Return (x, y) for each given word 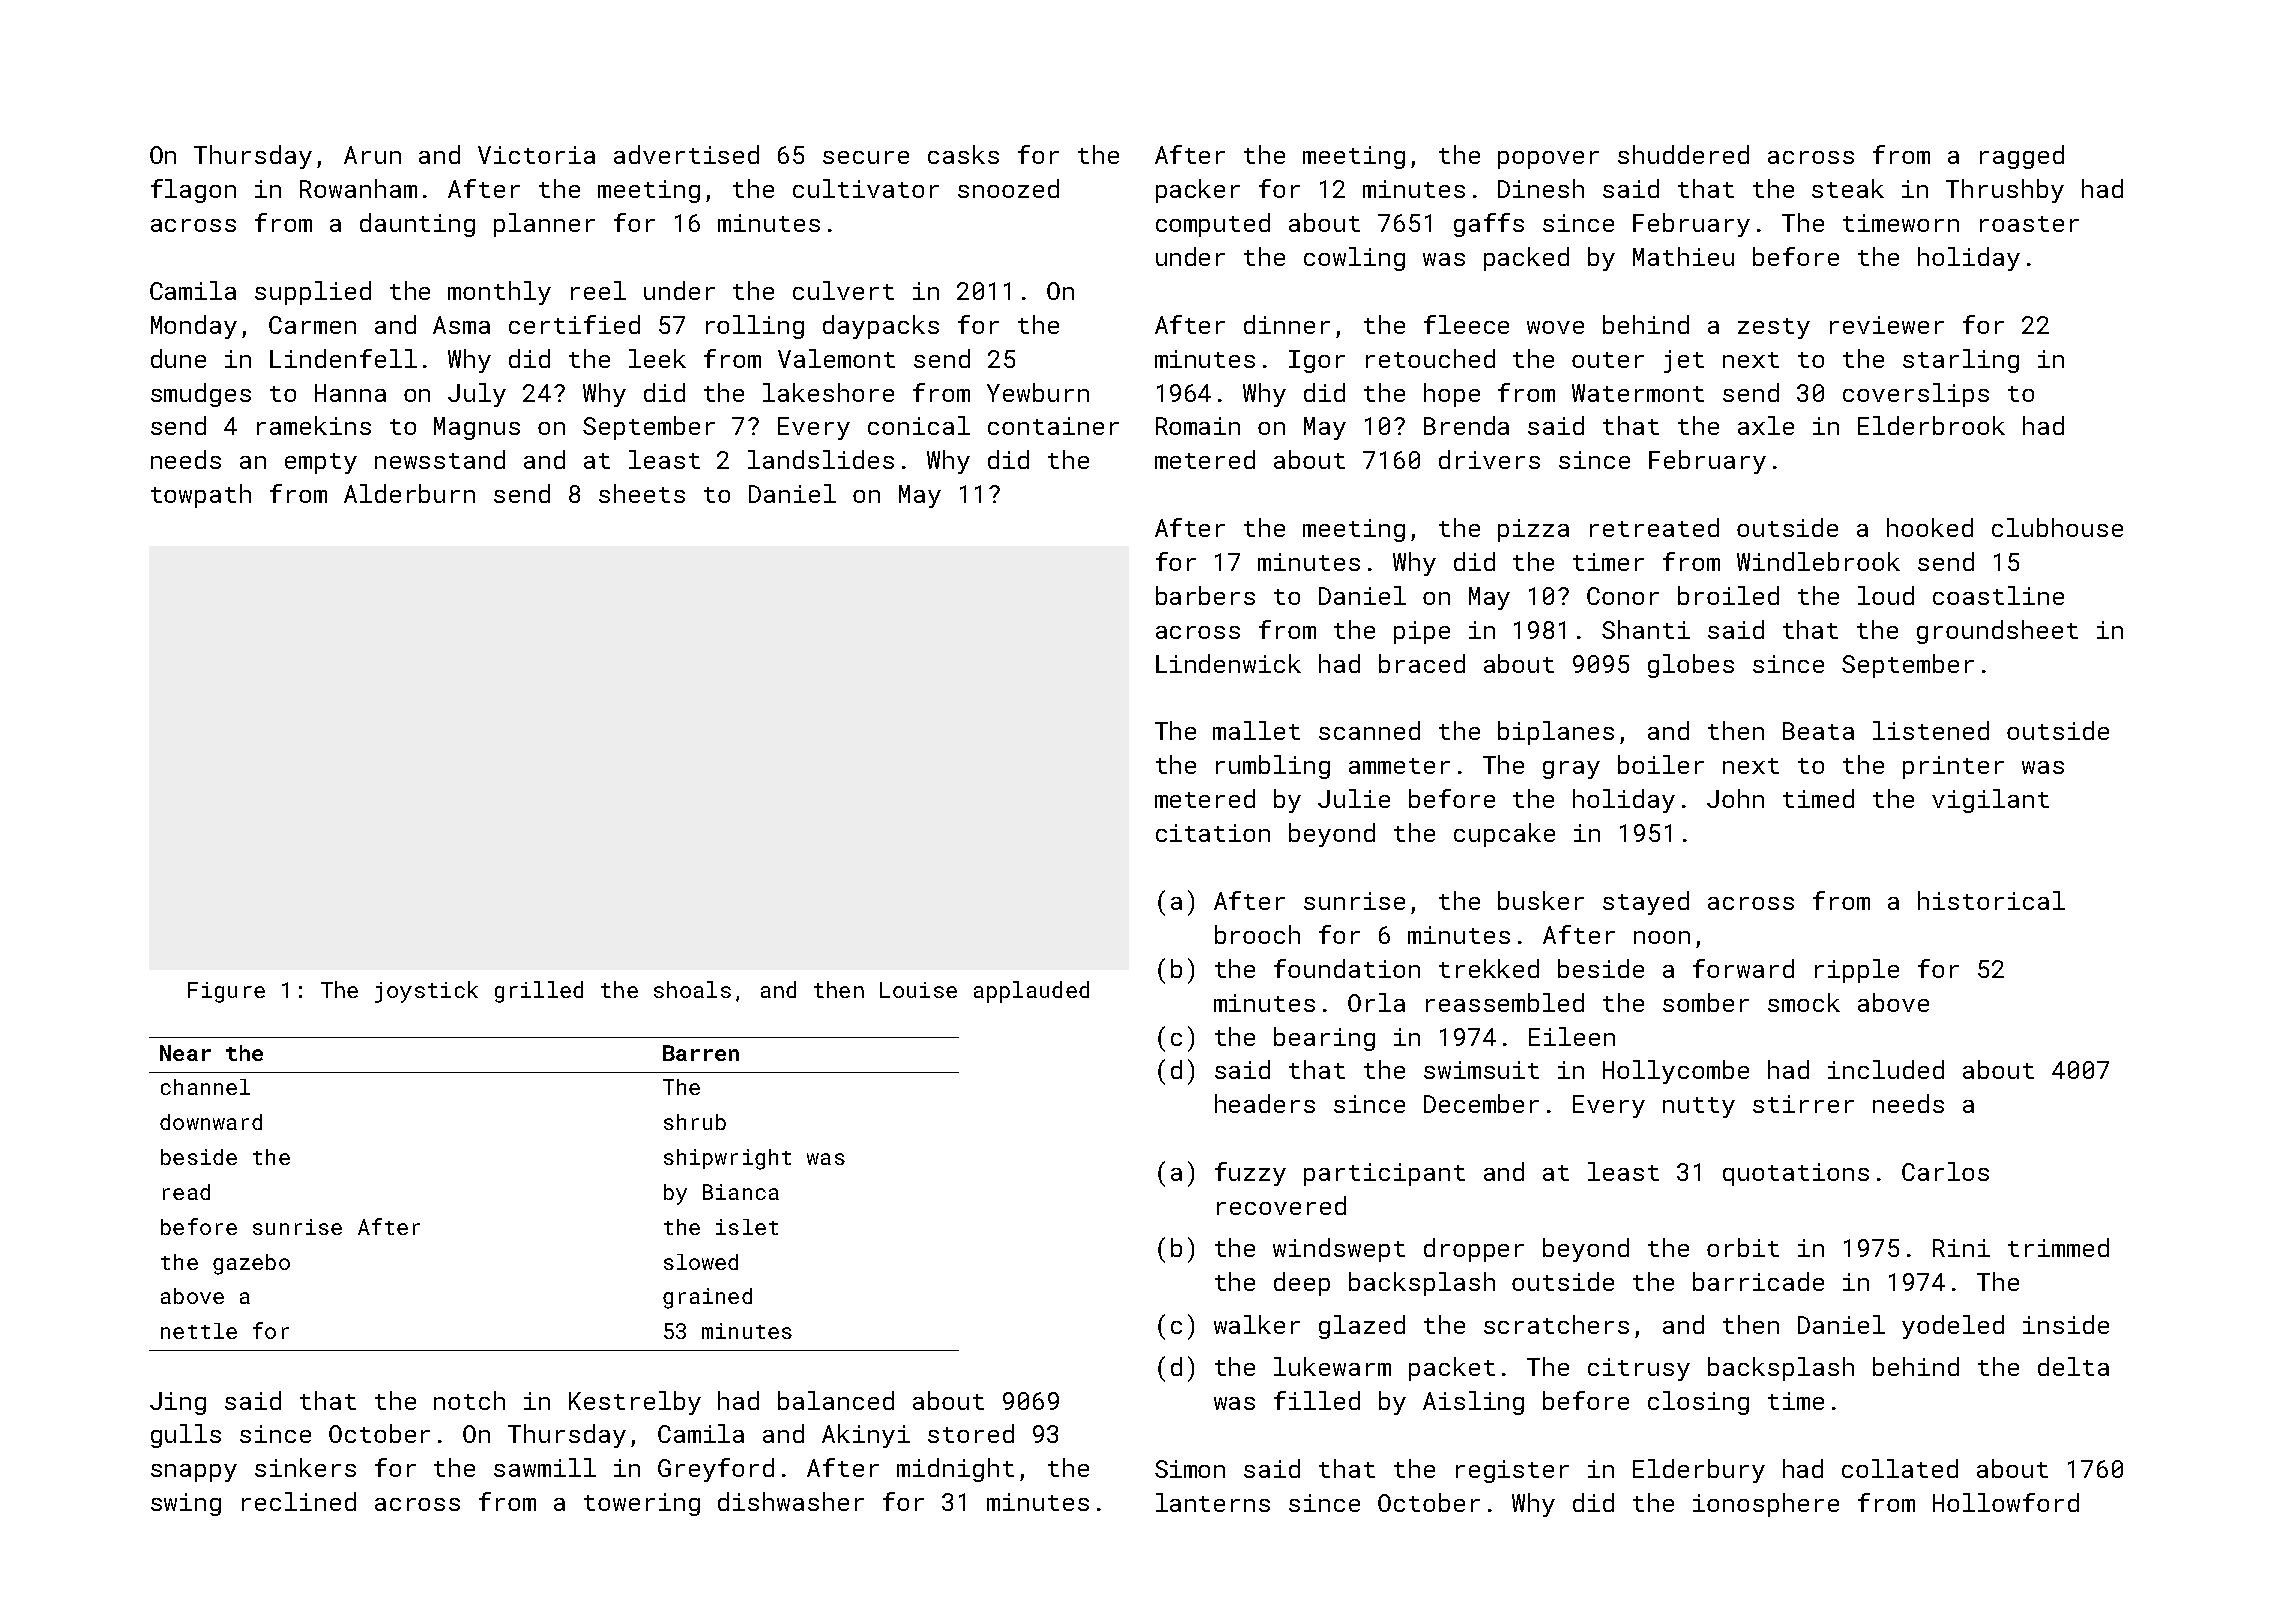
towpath (201, 496)
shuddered (1683, 154)
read (186, 1192)
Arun (372, 155)
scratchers (1556, 1324)
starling (1961, 361)
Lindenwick (1228, 663)
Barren (701, 1053)
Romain (1198, 426)
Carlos (1945, 1171)
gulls (186, 1436)
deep (1302, 1284)
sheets (642, 493)
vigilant (1990, 801)
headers (1265, 1103)
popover (1548, 160)
